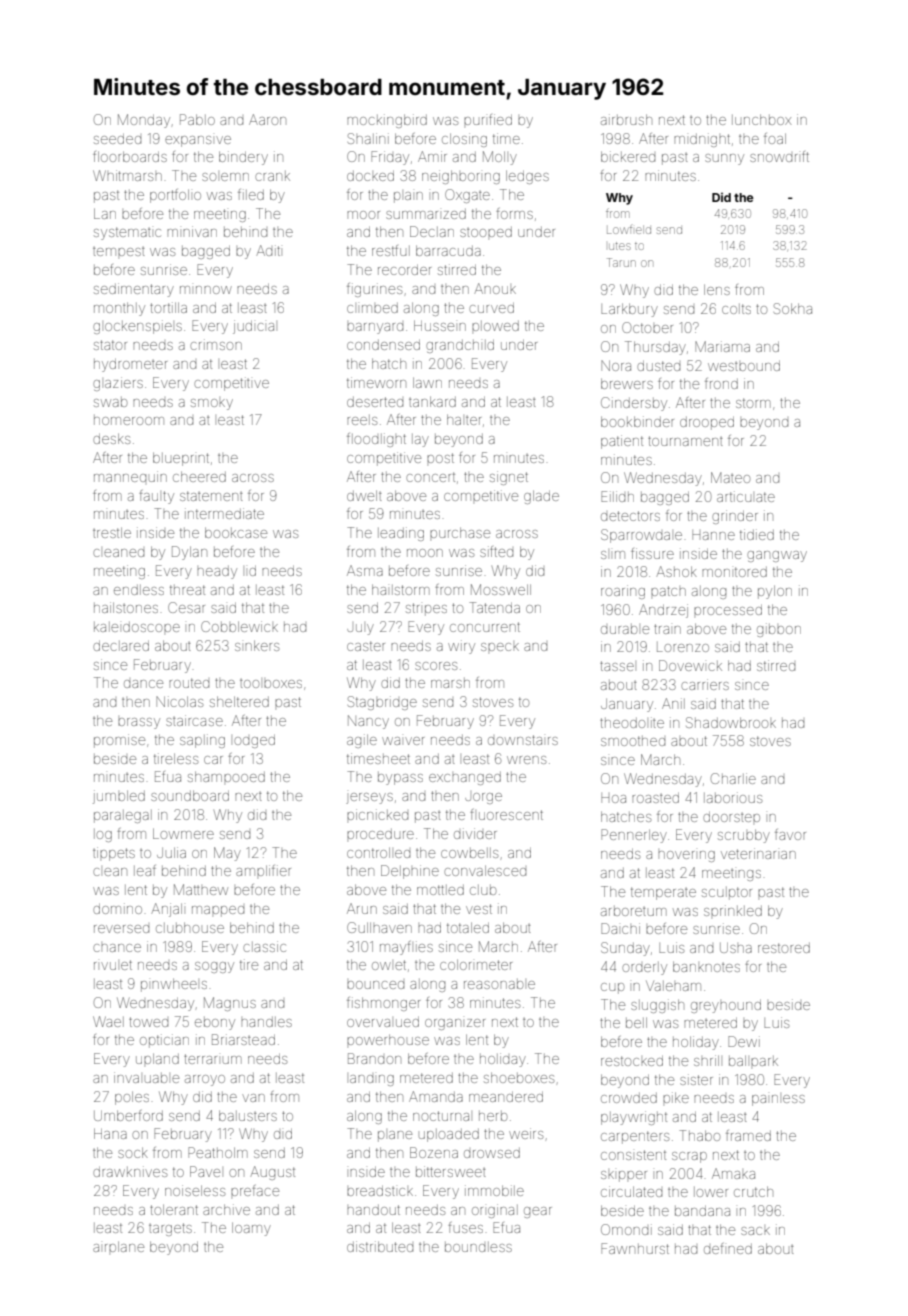  I want to click on floodlight, so click(376, 440).
